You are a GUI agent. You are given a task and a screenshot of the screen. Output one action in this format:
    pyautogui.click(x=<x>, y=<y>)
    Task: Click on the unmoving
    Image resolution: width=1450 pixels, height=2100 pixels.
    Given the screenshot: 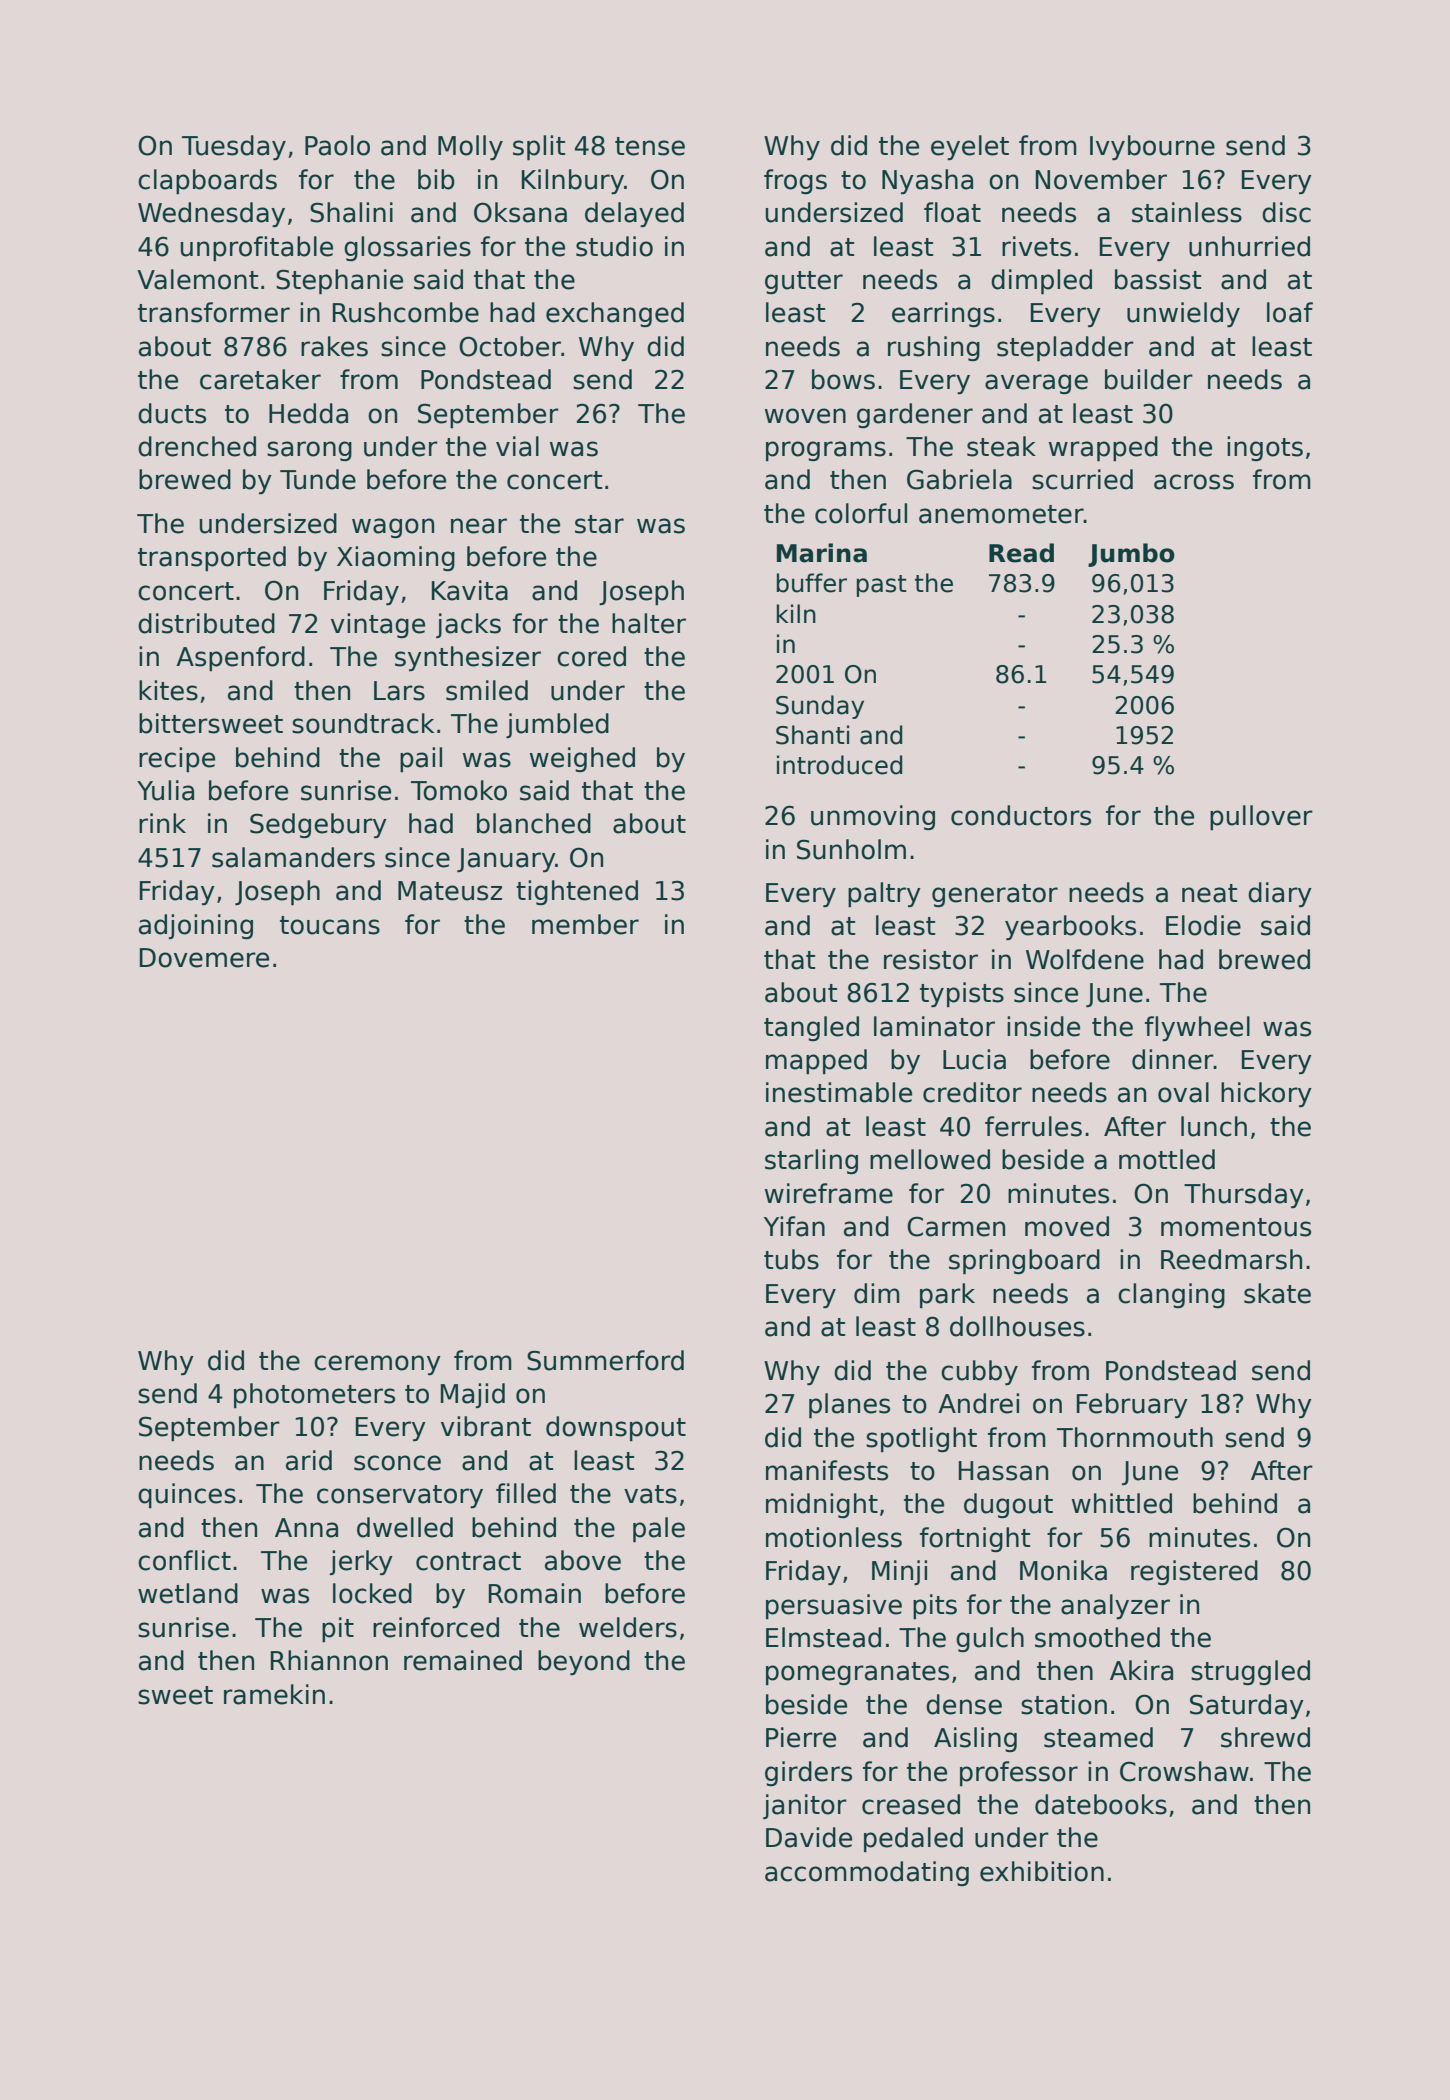 What is the action you would take?
    pyautogui.click(x=873, y=817)
